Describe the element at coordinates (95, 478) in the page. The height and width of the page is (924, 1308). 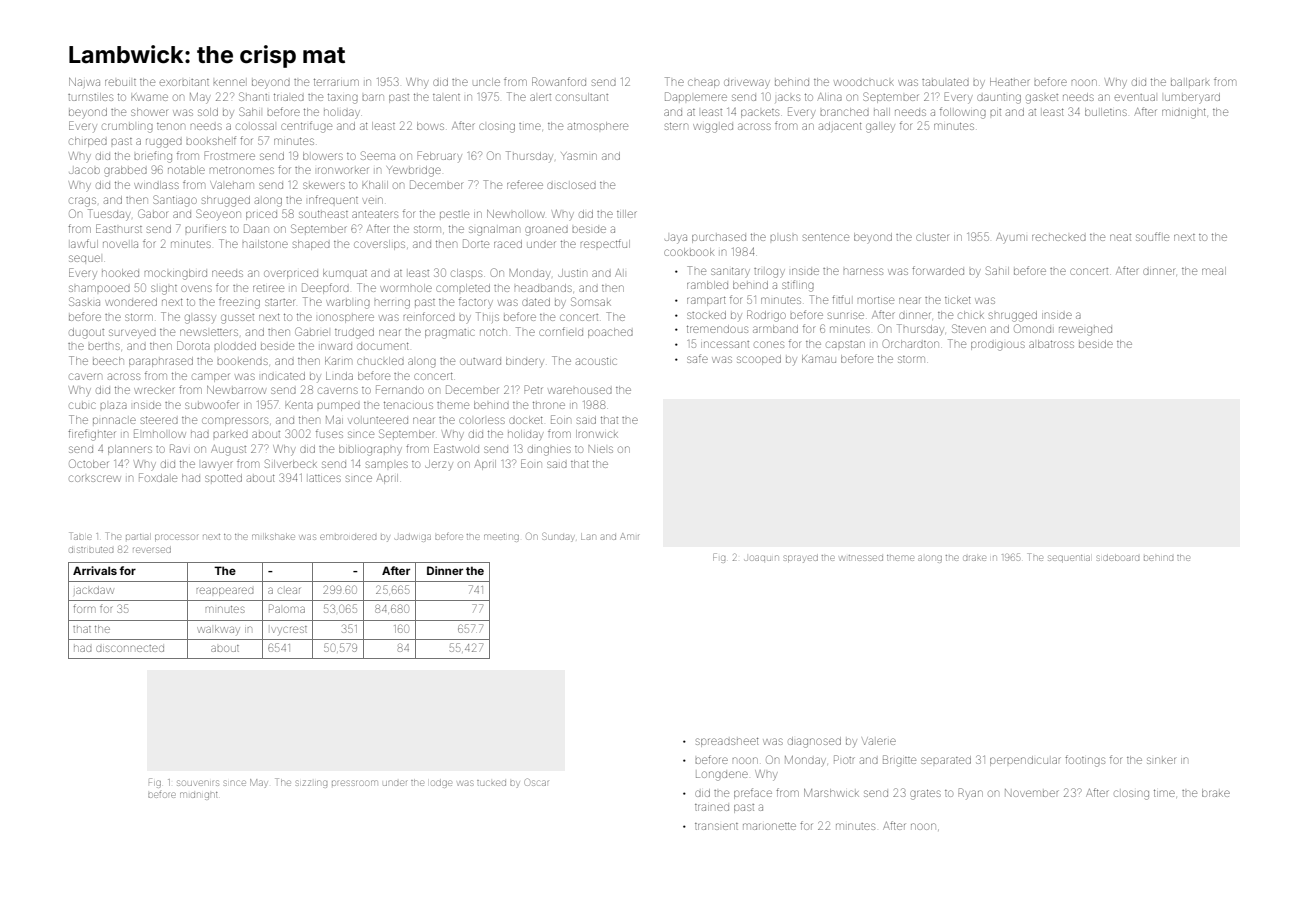
I see `corkscrew` at that location.
